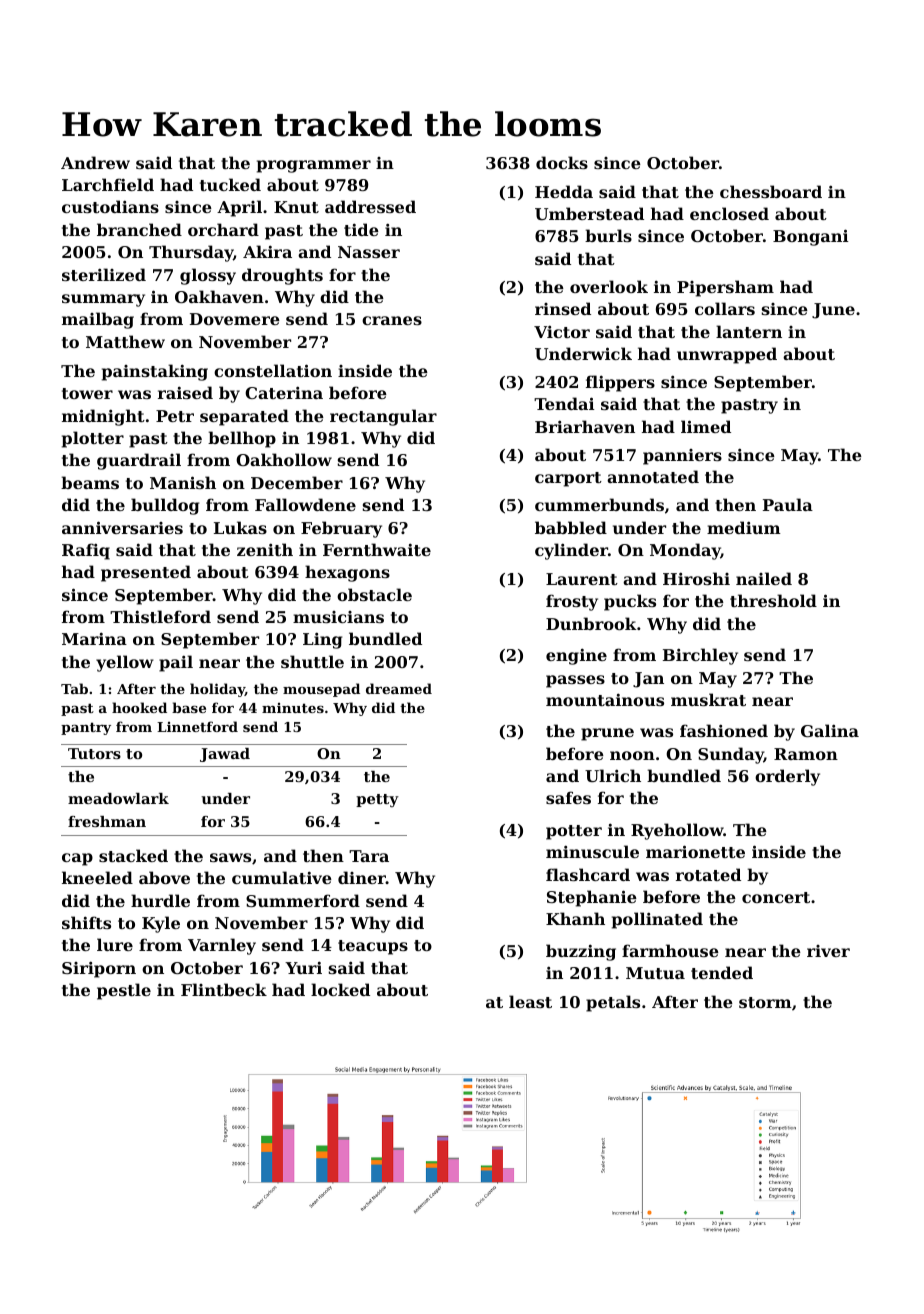  What do you see at coordinates (788, 504) in the screenshot?
I see `Paula` at bounding box center [788, 504].
